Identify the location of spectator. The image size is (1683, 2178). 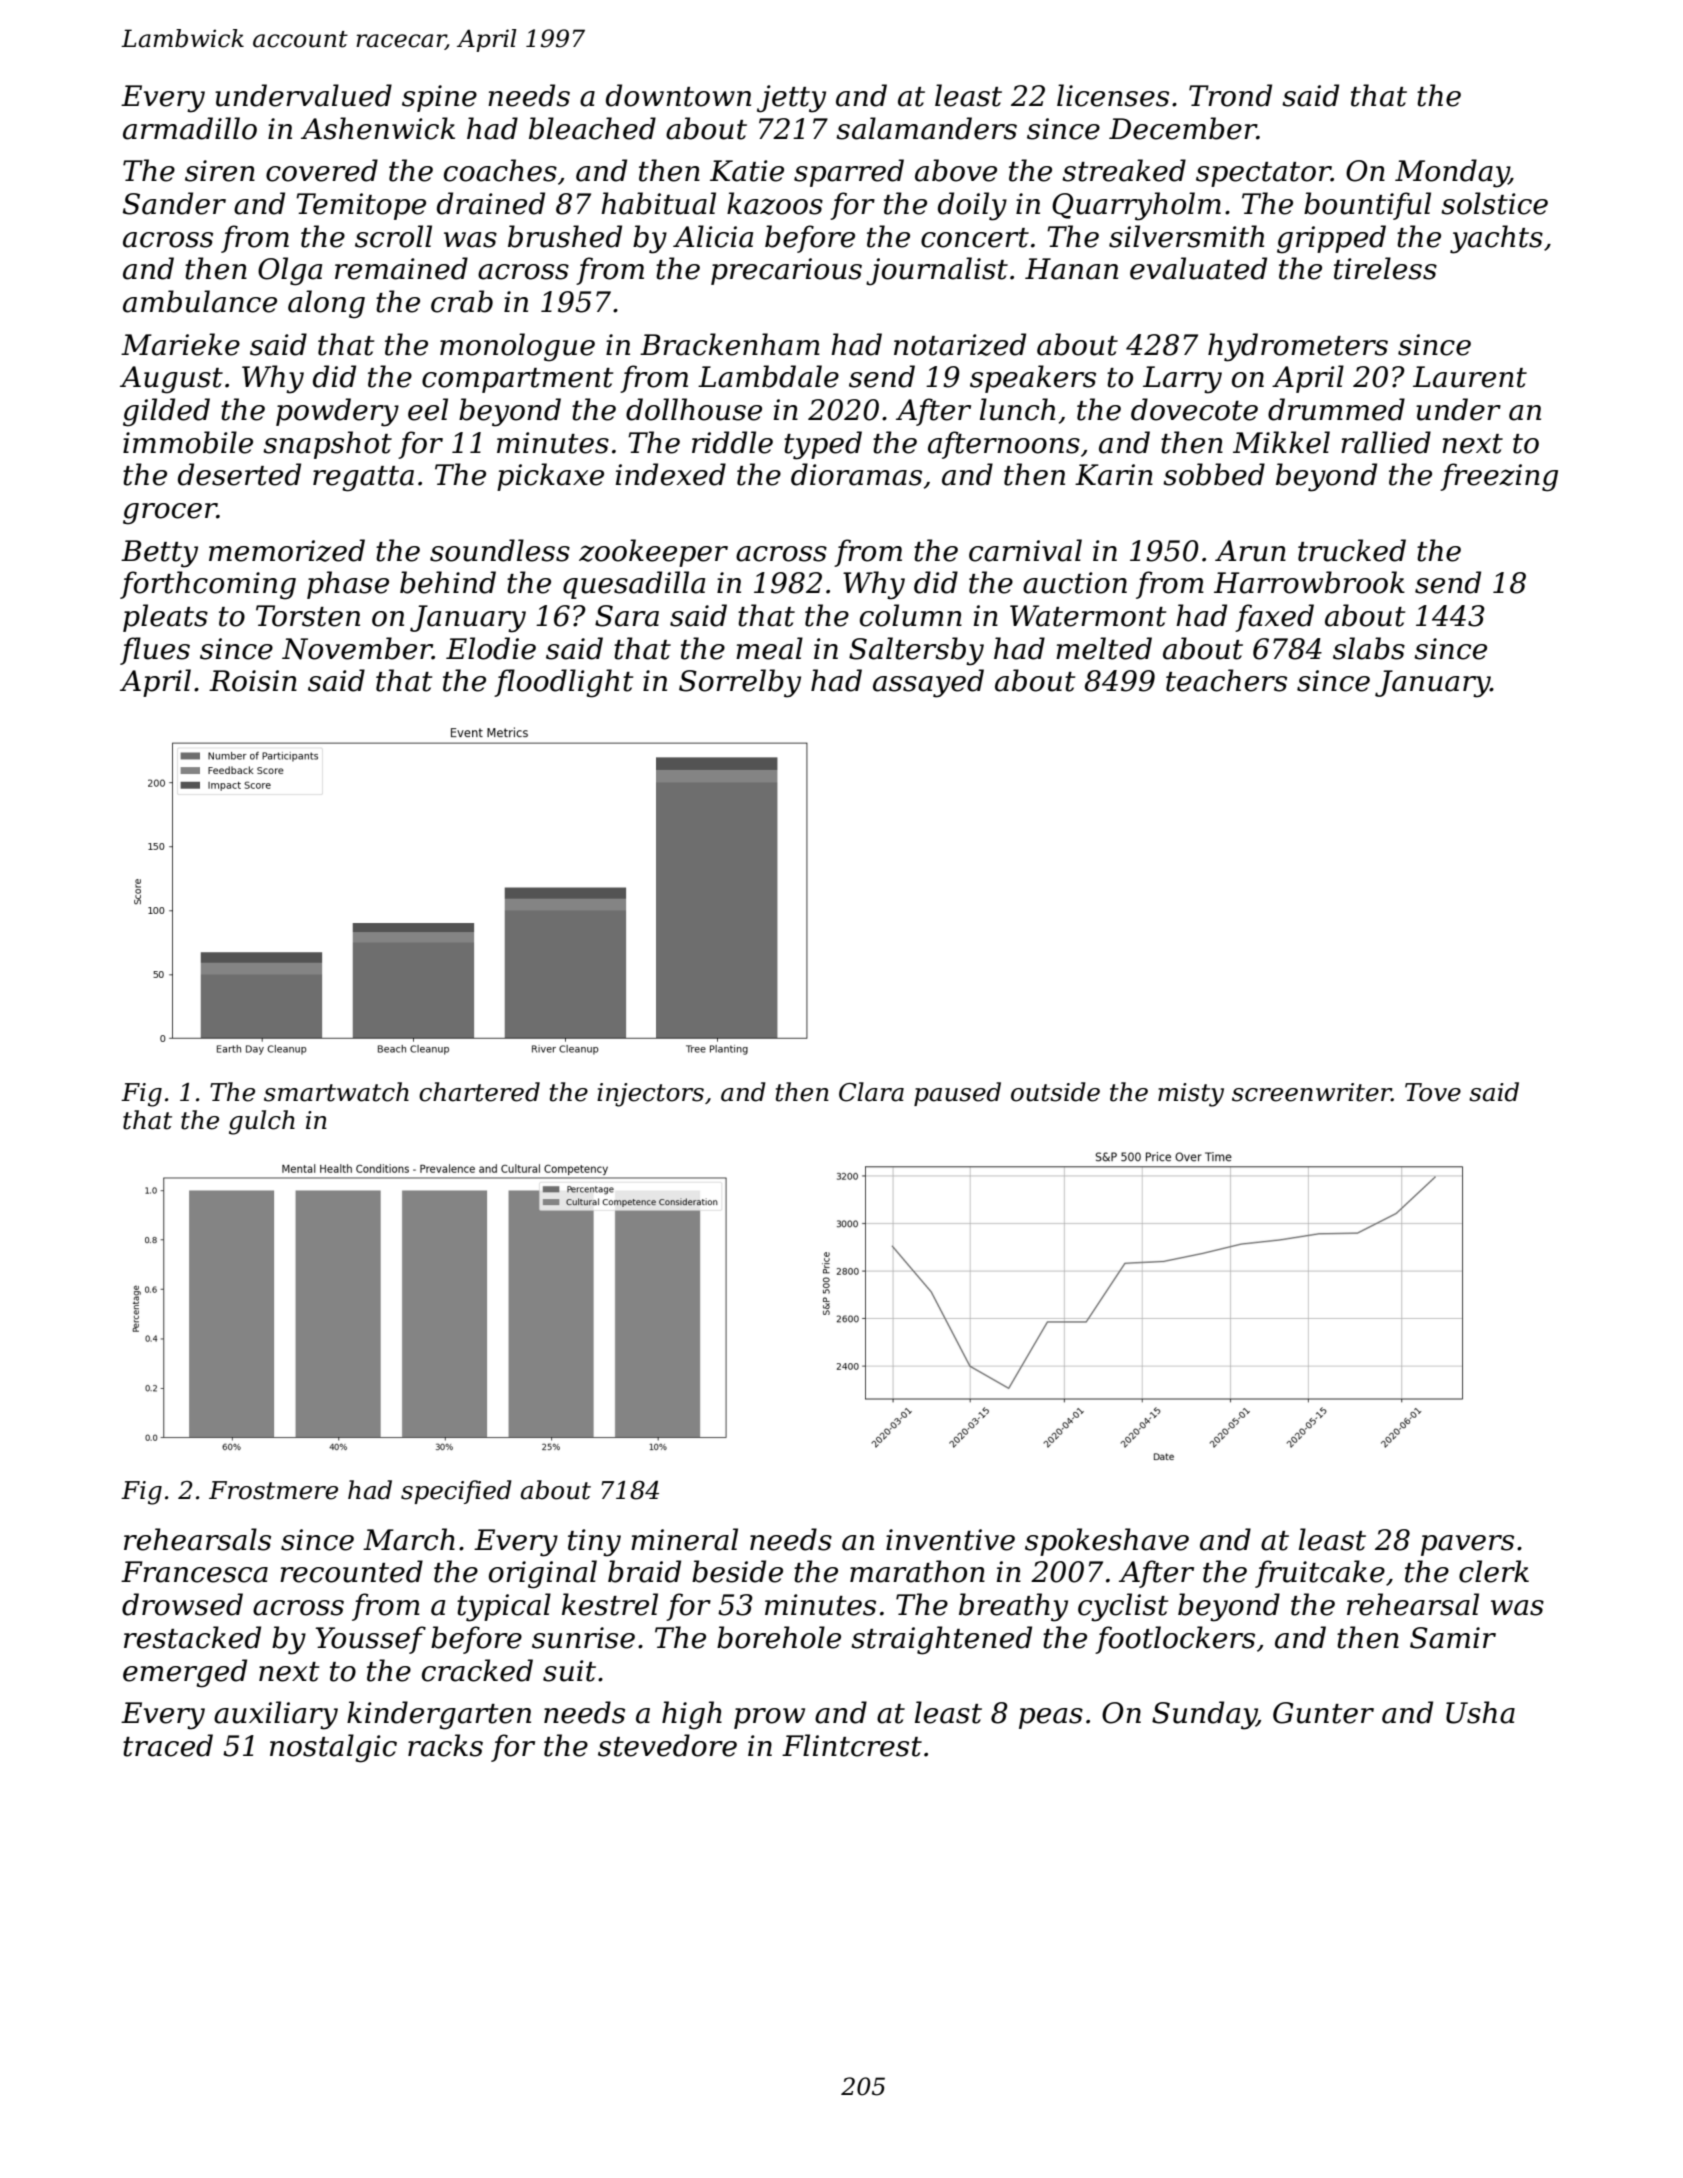
(1263, 174).
